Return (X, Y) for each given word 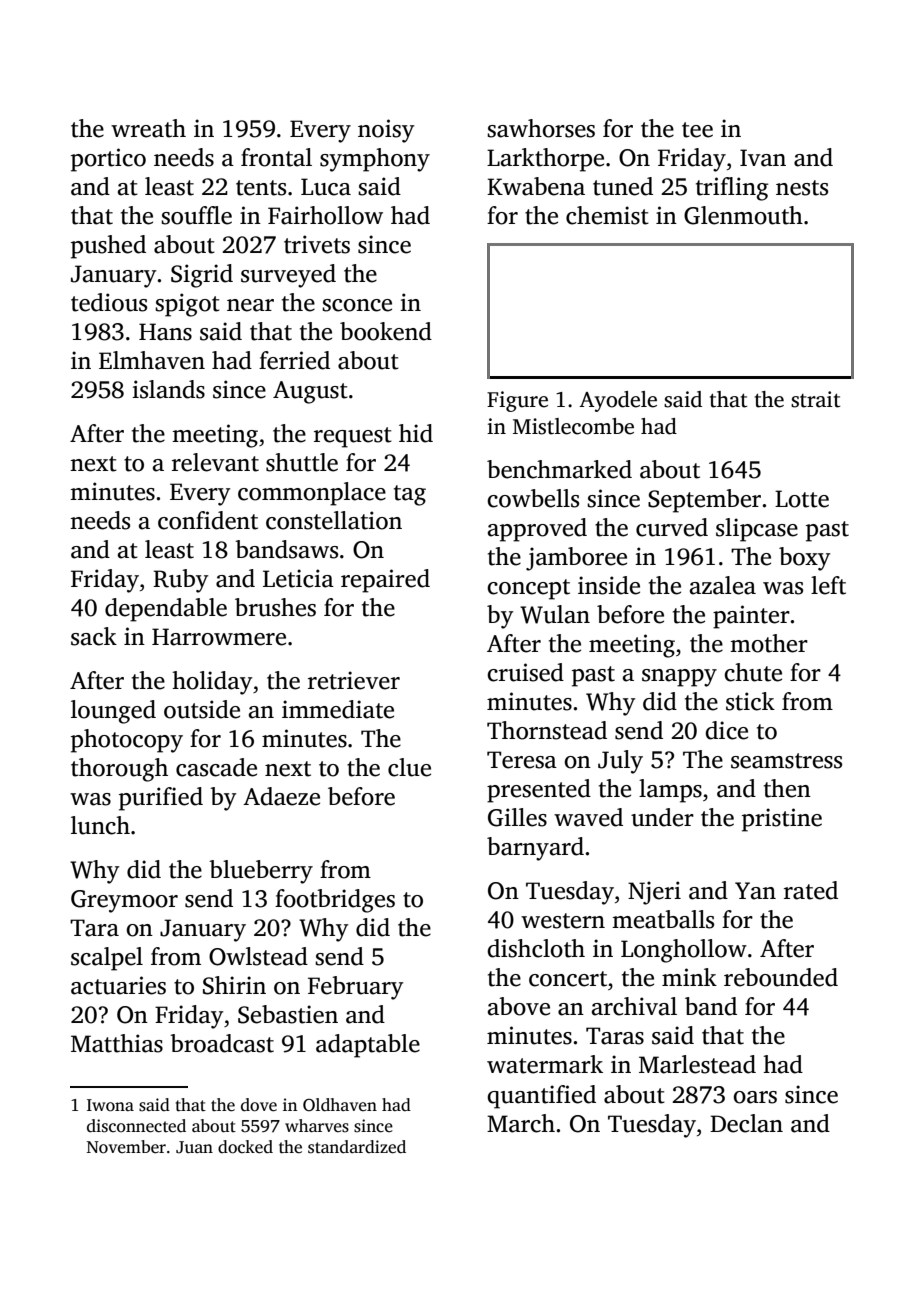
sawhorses (541, 128)
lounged (113, 712)
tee (697, 130)
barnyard (535, 849)
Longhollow (684, 951)
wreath (148, 128)
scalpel (107, 959)
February (355, 988)
